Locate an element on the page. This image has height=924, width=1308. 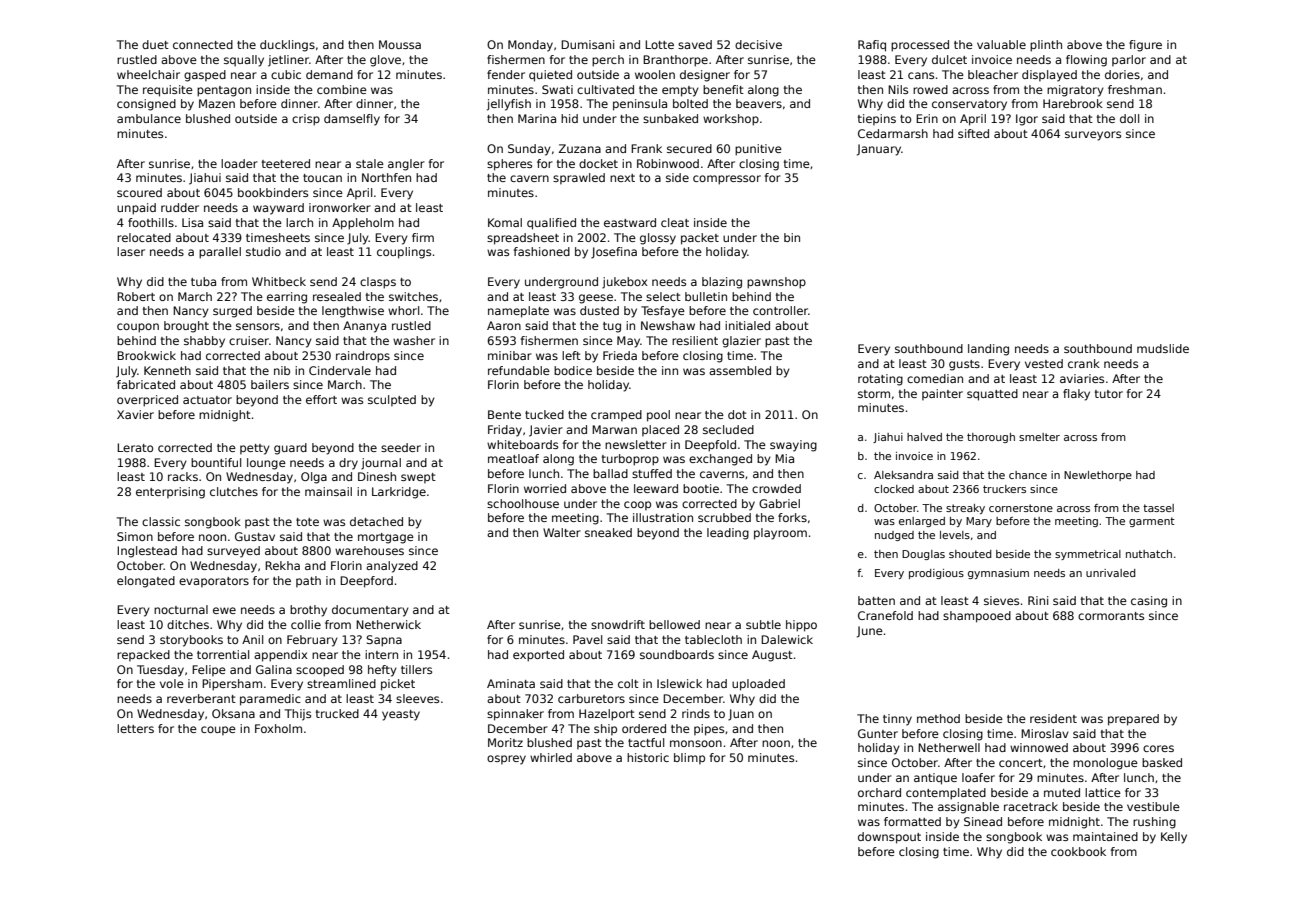
Mia is located at coordinates (784, 458).
